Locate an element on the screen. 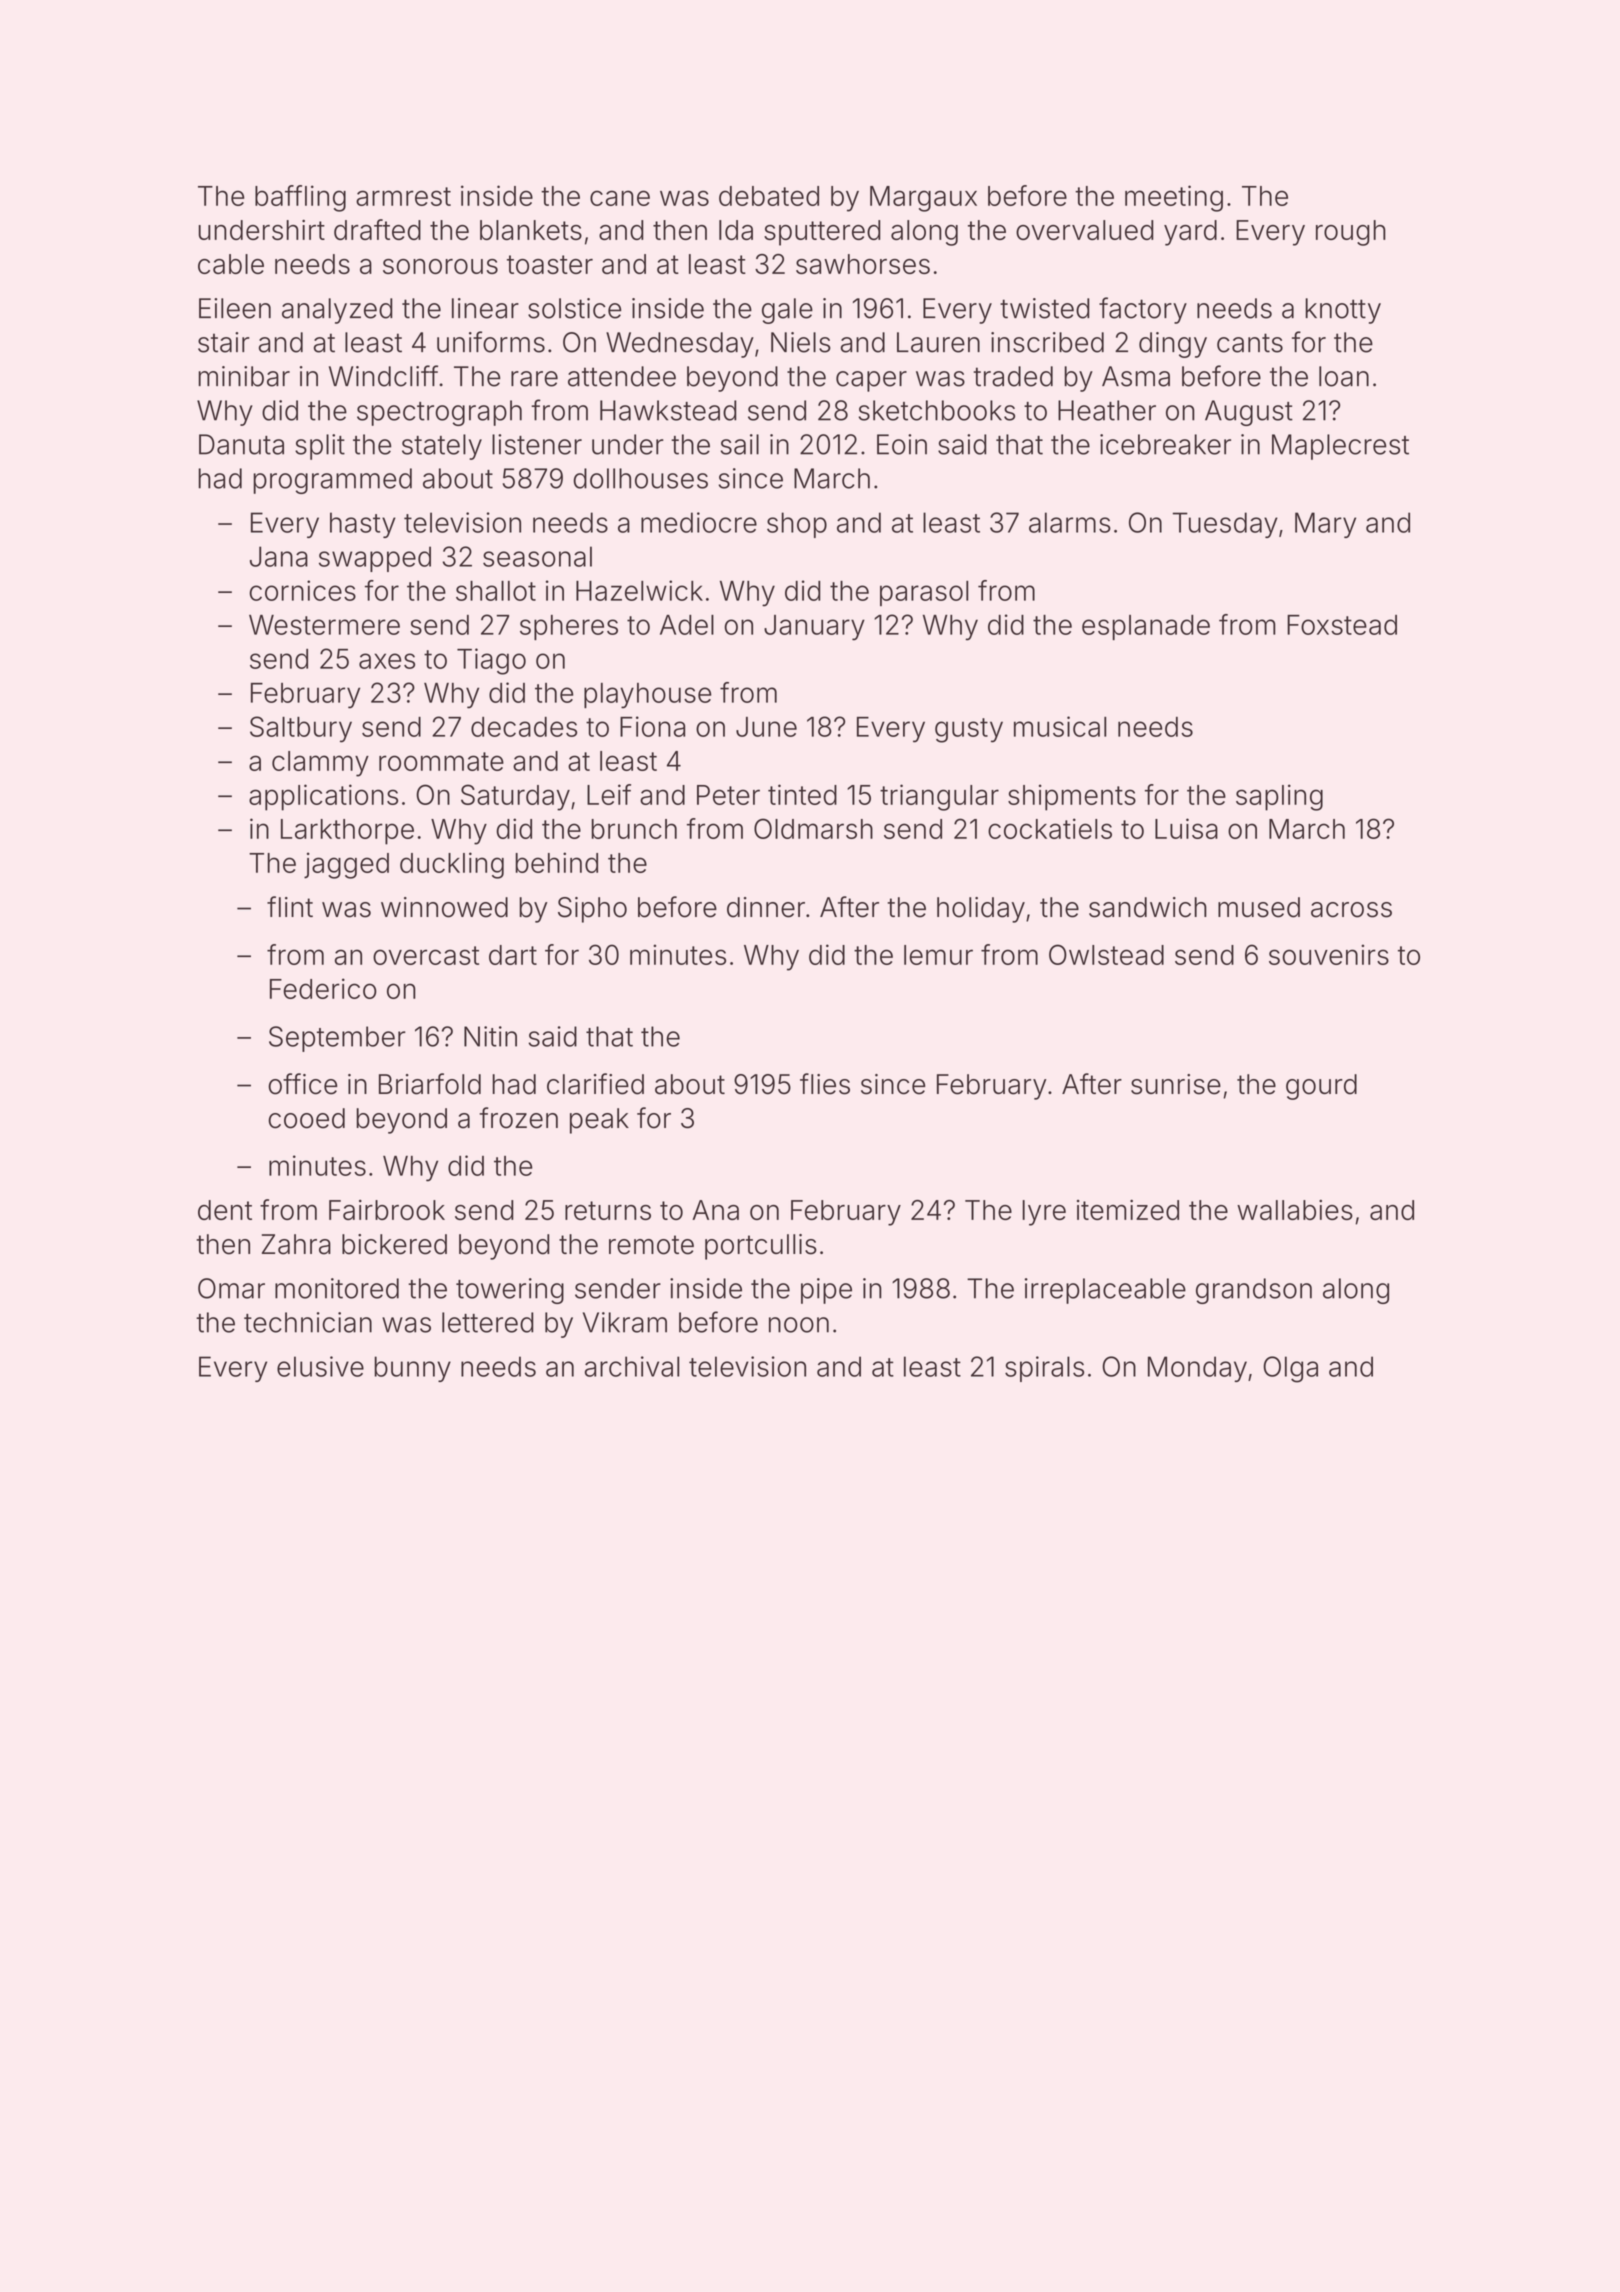  uniforms is located at coordinates (491, 342).
